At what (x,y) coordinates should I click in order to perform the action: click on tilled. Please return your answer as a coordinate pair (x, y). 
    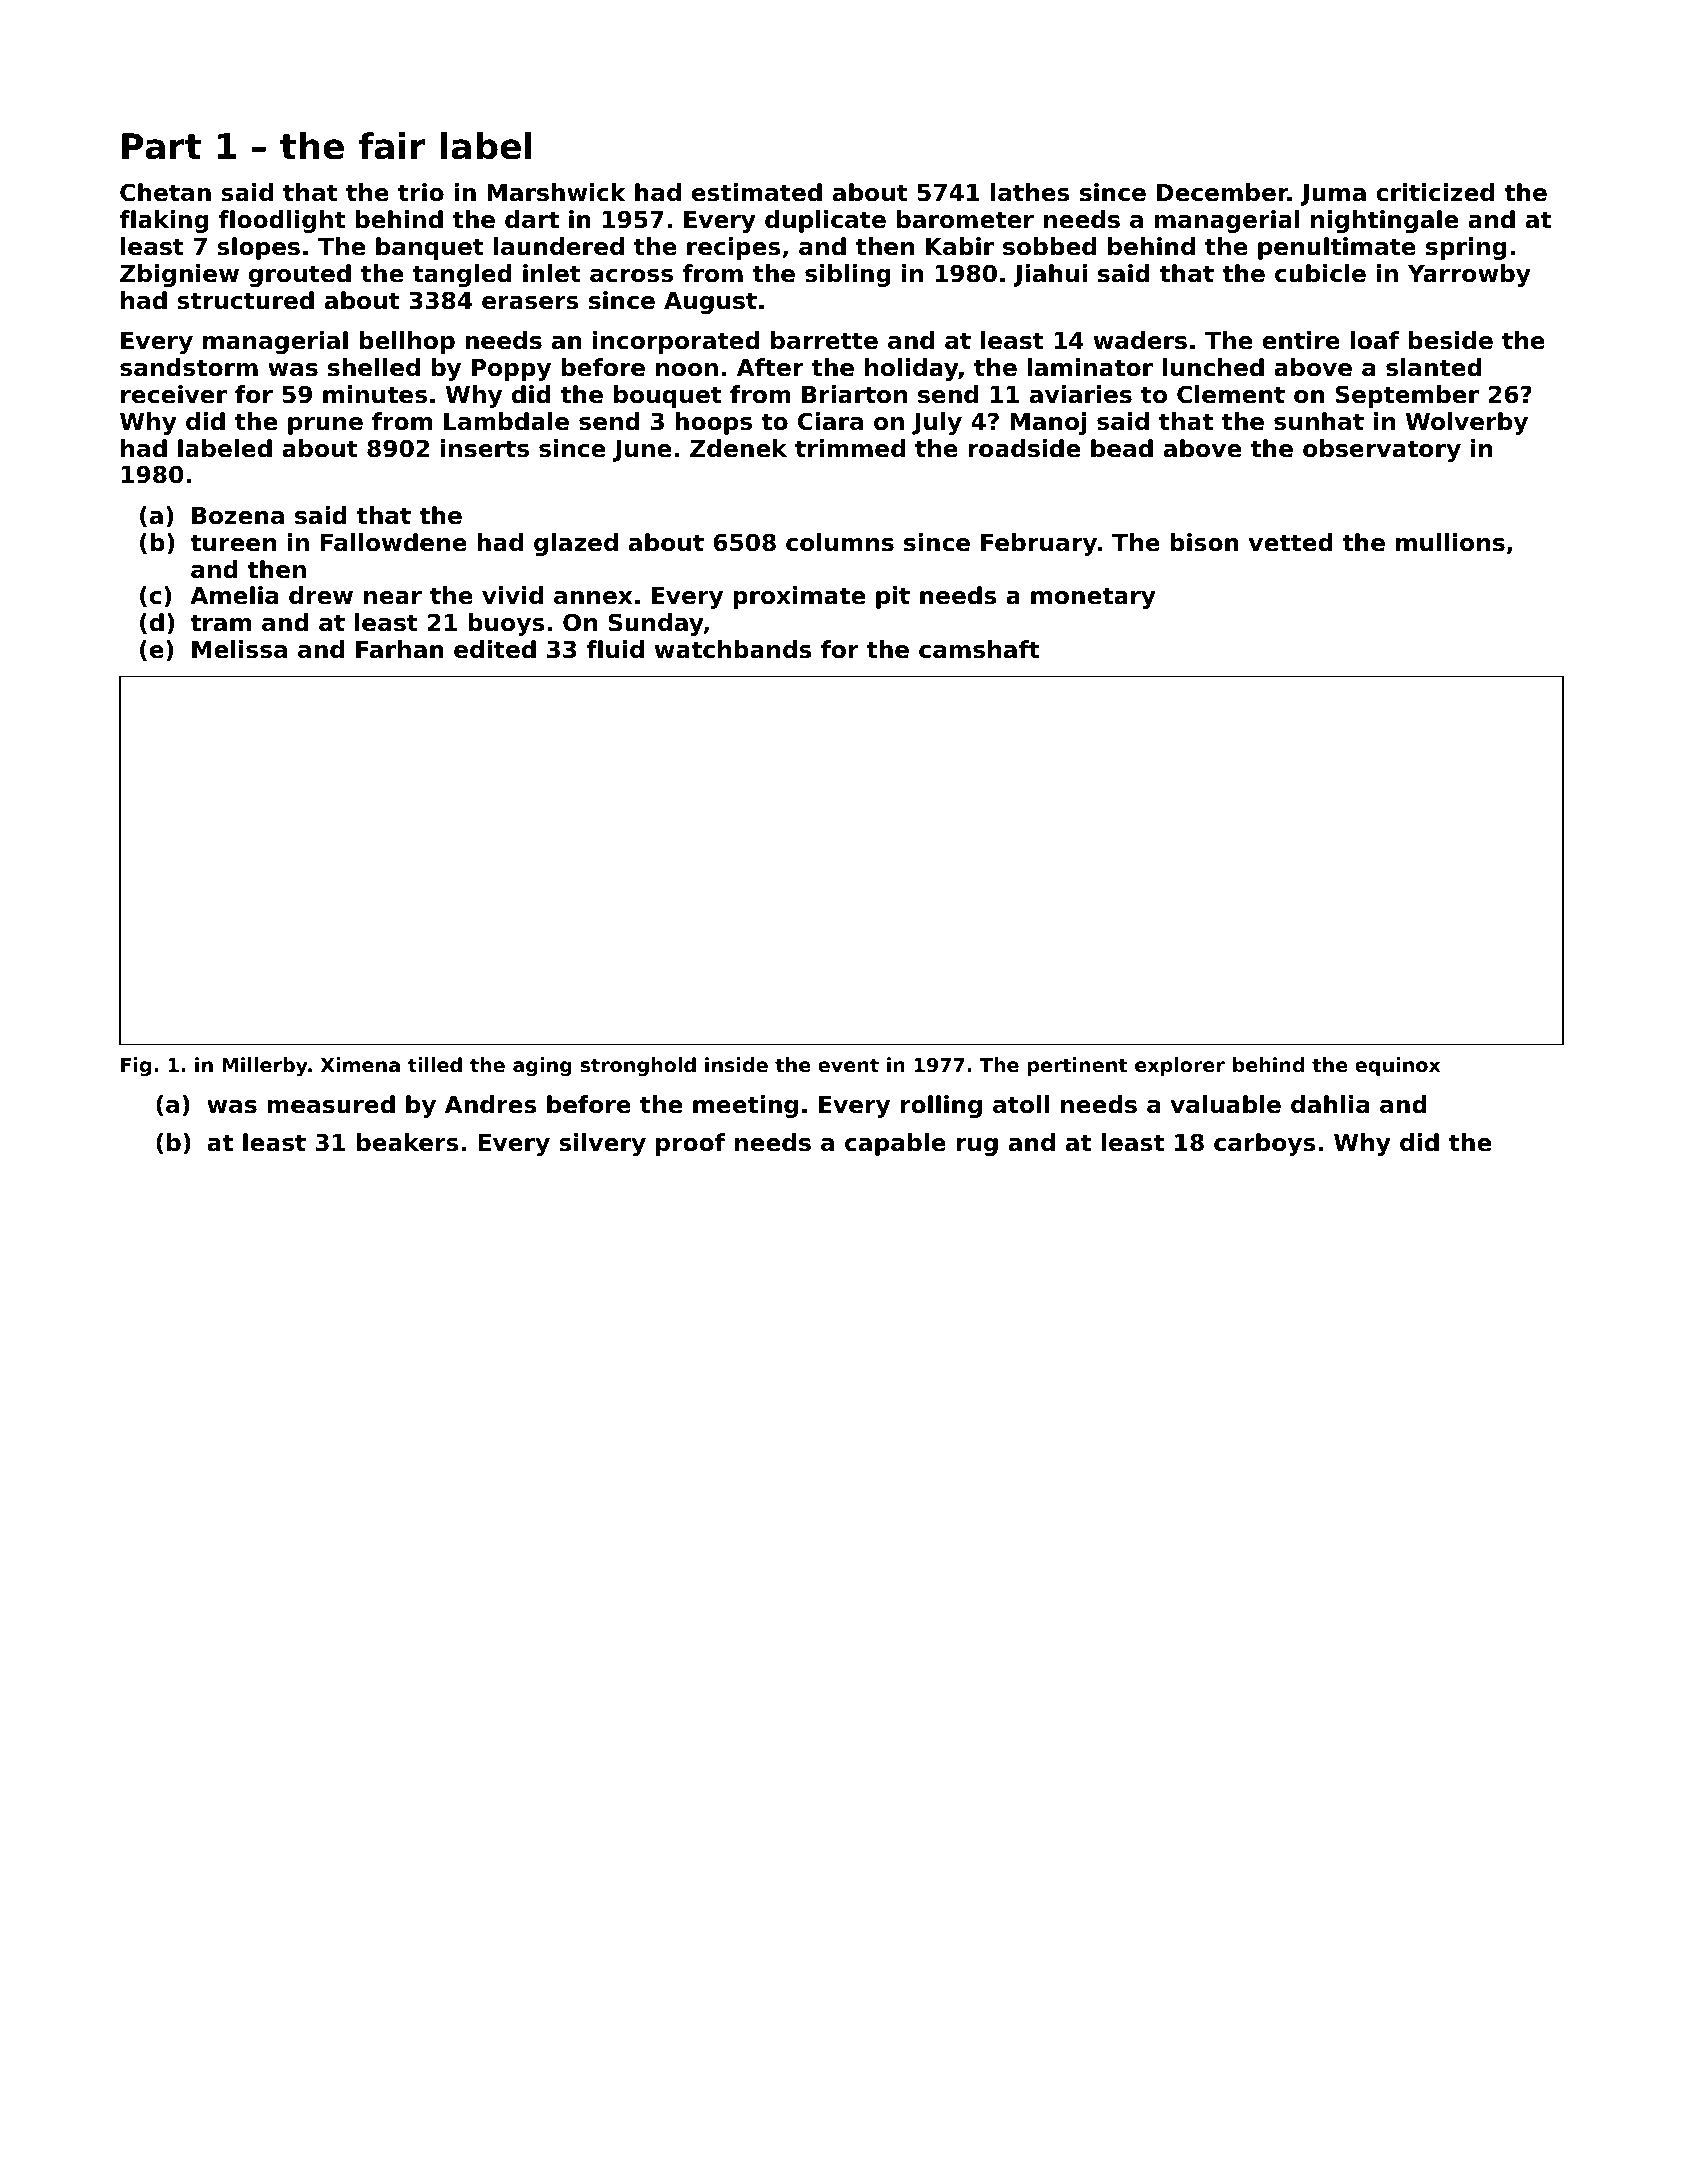
    Looking at the image, I should click on (435, 1064).
